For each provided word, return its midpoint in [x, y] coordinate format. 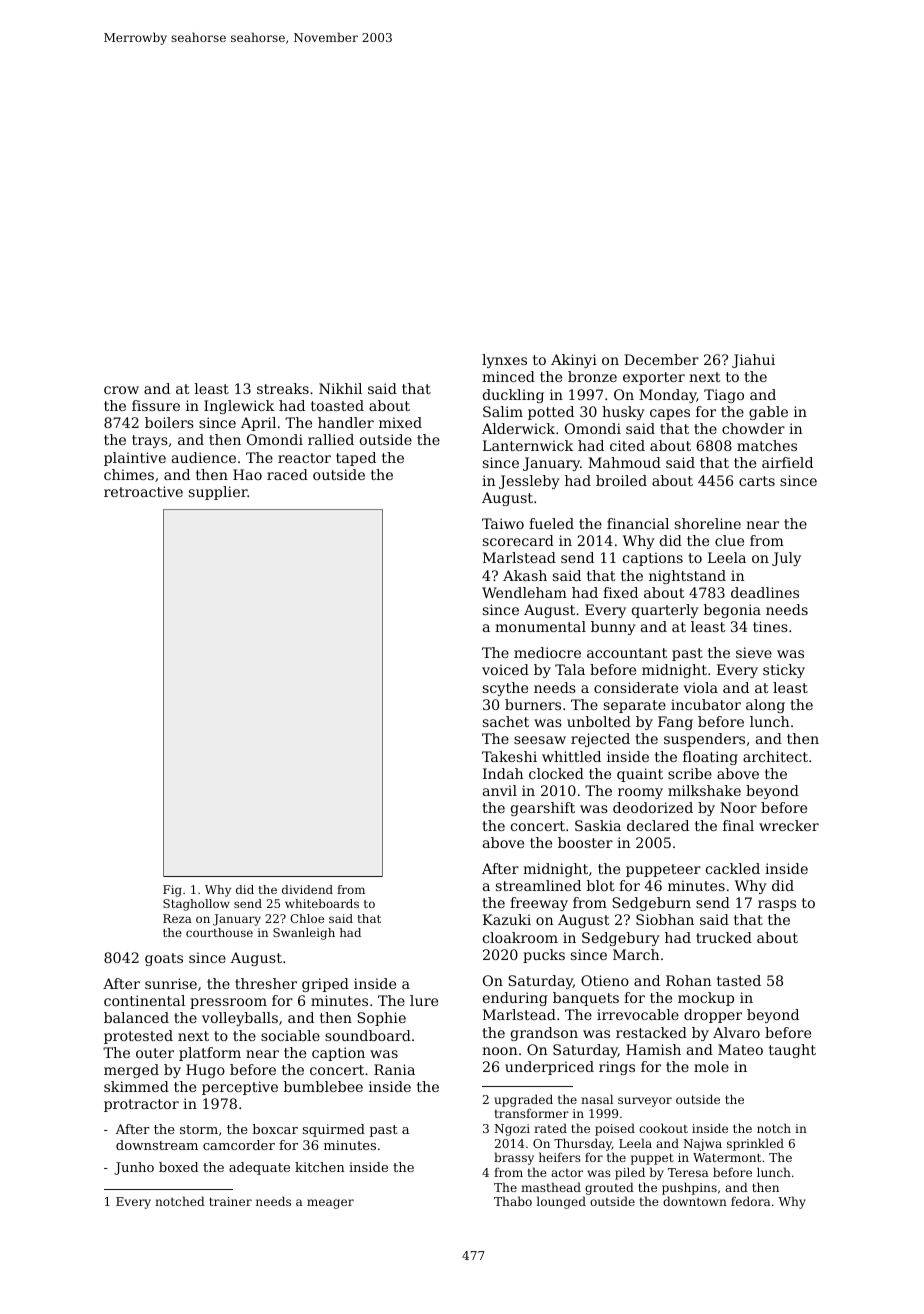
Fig [172, 891]
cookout [663, 1128]
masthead [551, 1187]
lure [424, 1000]
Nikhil [340, 388]
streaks [283, 388]
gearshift [543, 809]
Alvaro [736, 1032]
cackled [733, 868]
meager [330, 1204]
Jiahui [753, 361]
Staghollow [196, 905]
